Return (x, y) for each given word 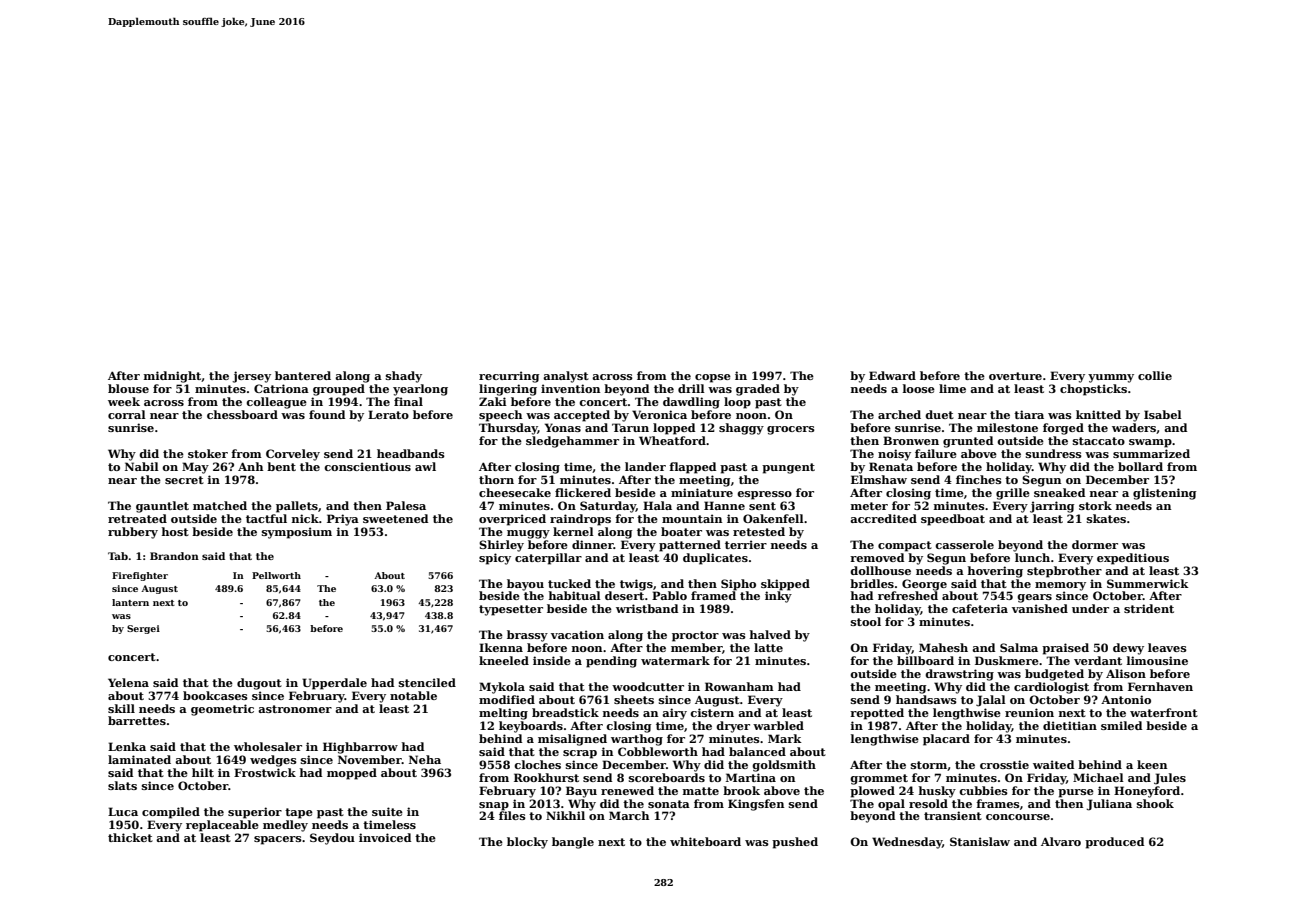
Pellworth (276, 575)
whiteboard (705, 841)
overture (1015, 376)
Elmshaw (879, 479)
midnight (172, 377)
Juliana (1109, 805)
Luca (123, 811)
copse (713, 378)
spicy (495, 559)
